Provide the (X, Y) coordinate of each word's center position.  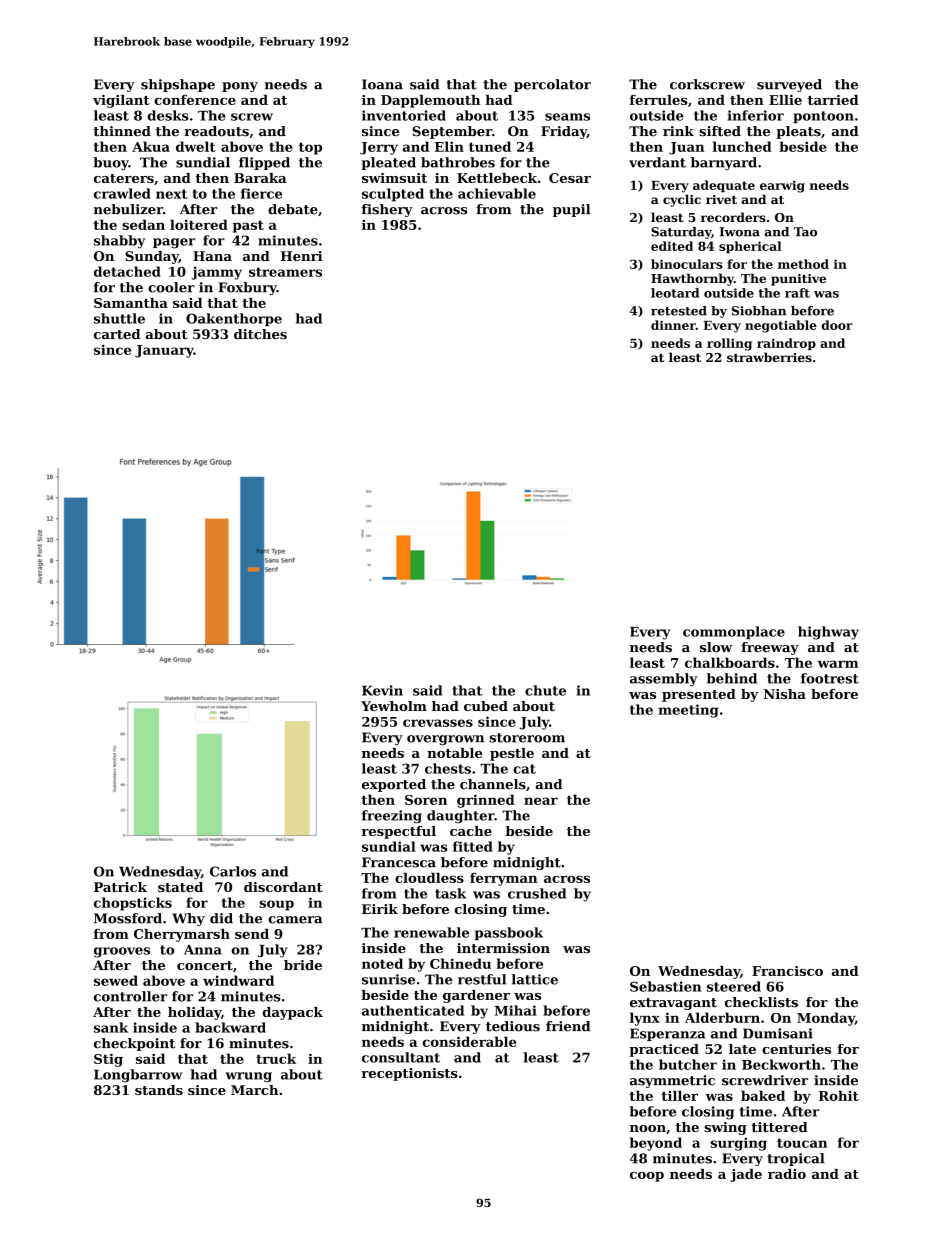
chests (448, 768)
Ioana (382, 84)
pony (240, 87)
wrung (248, 1077)
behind (732, 678)
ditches (260, 334)
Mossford (128, 918)
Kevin (382, 690)
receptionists (410, 1074)
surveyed (789, 85)
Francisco (787, 971)
